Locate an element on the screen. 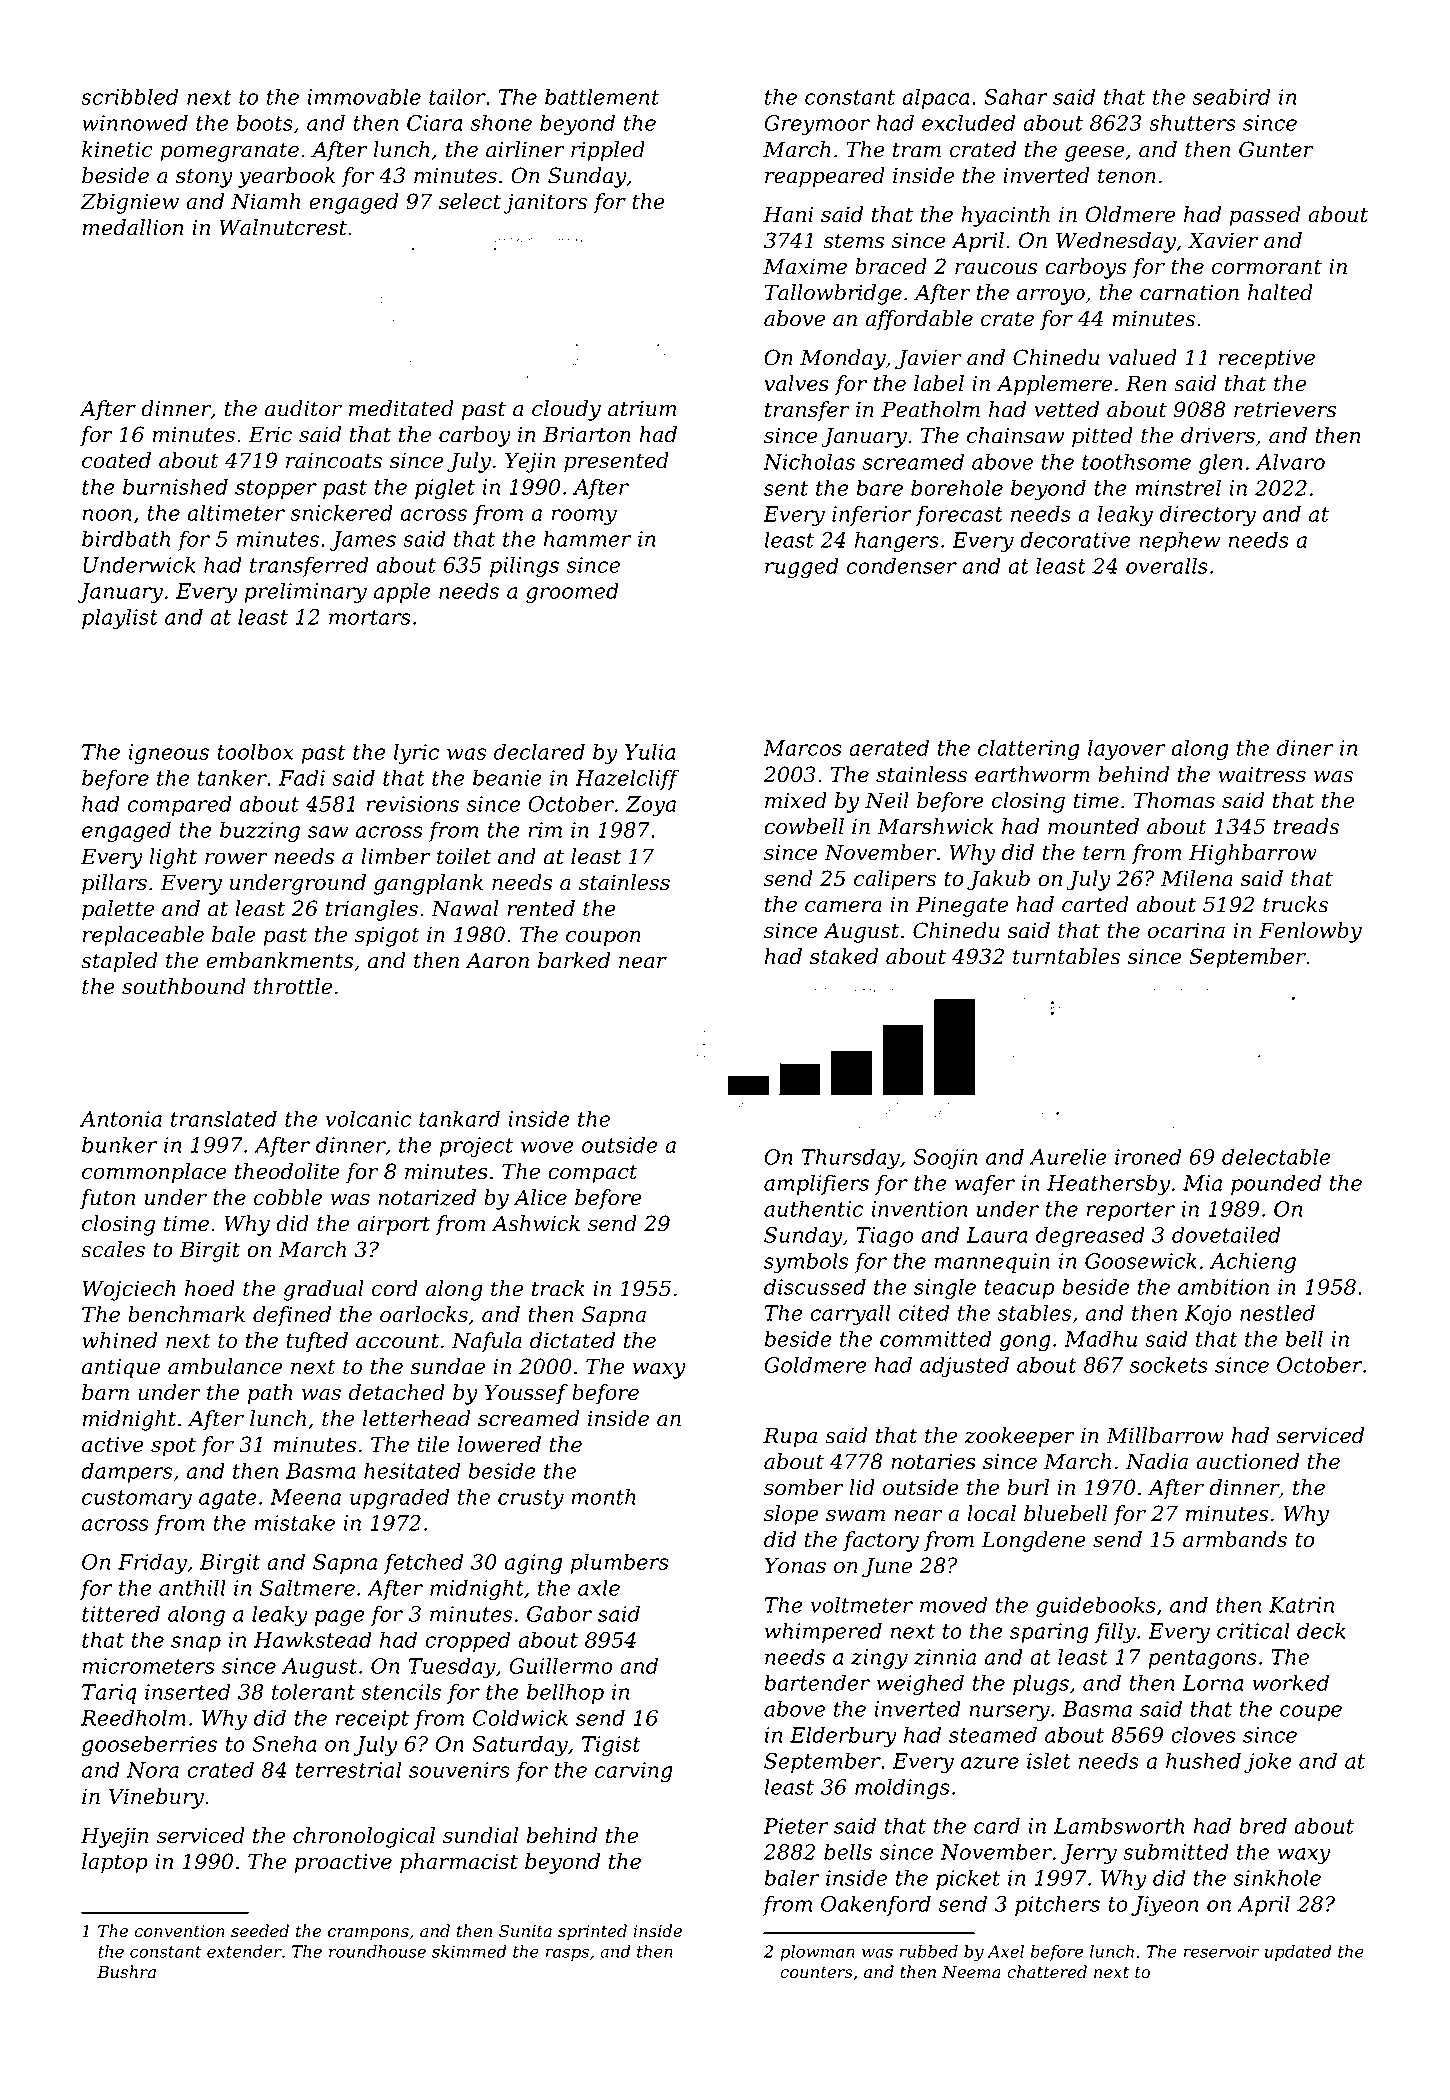 The width and height of the screenshot is (1450, 2100). scales is located at coordinates (113, 1249).
